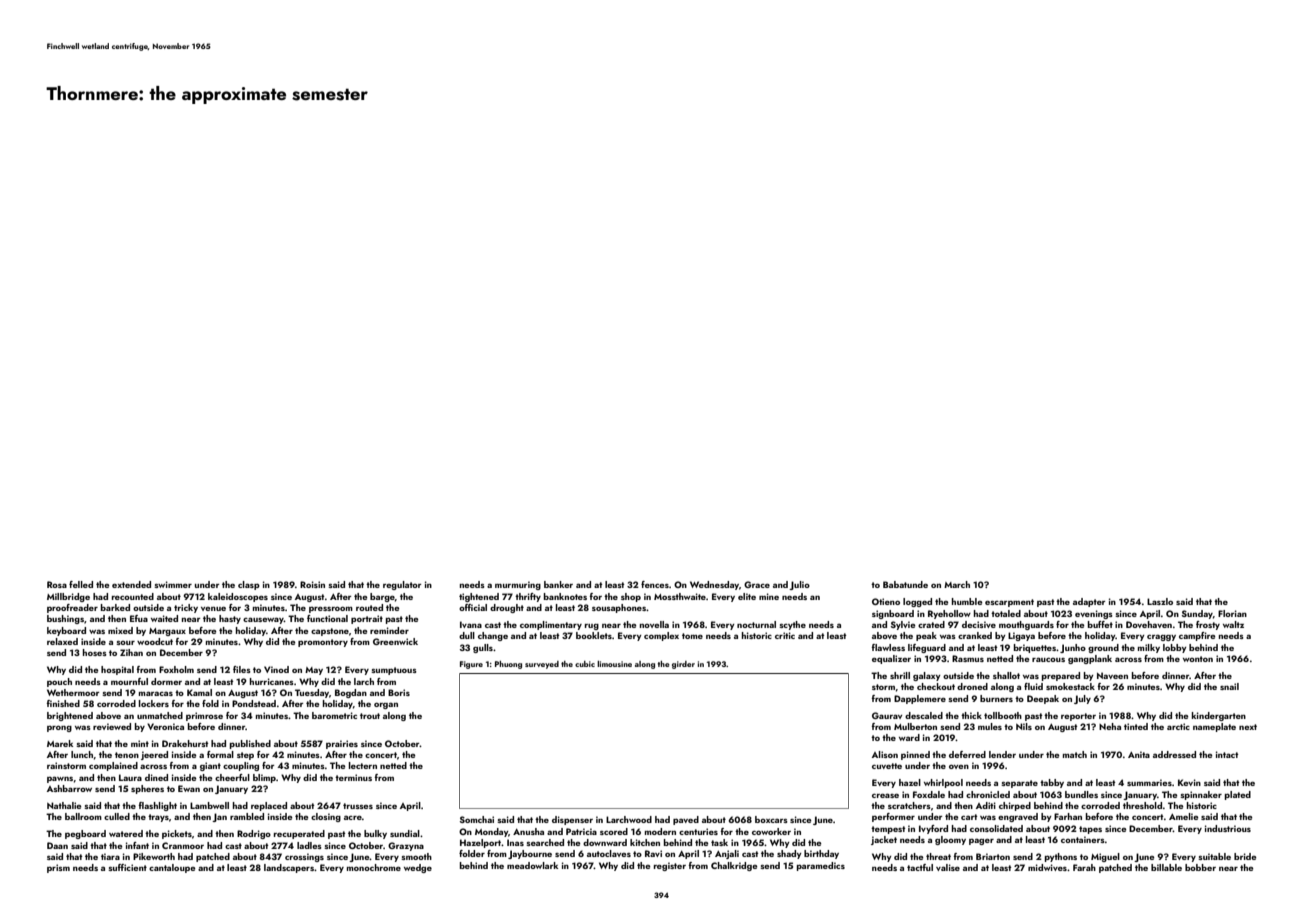 Image resolution: width=1308 pixels, height=924 pixels. I want to click on extended, so click(131, 584).
